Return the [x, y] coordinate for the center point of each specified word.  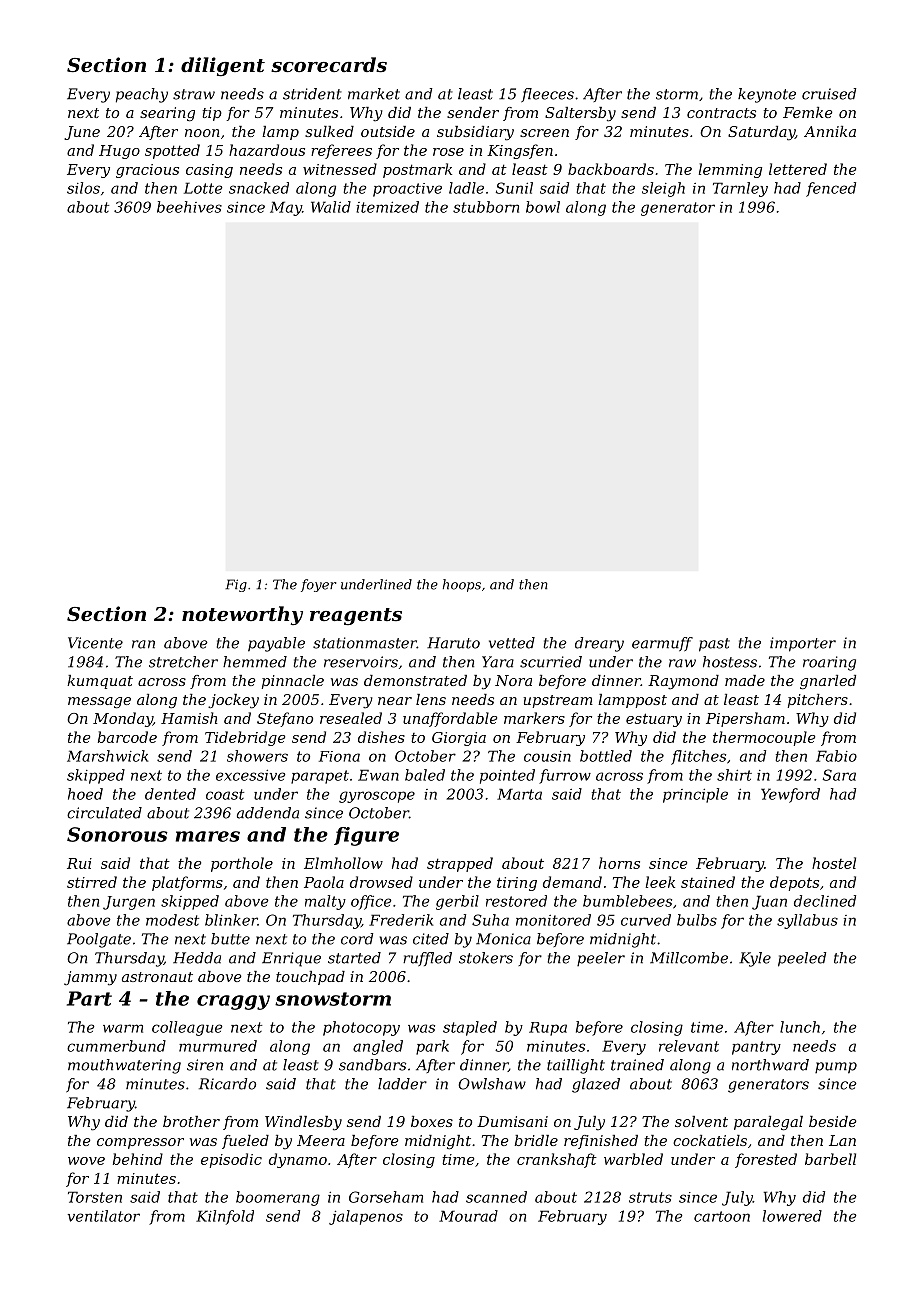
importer [803, 644]
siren [205, 1065]
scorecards [329, 65]
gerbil [457, 902]
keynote [767, 95]
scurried [551, 662]
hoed [85, 794]
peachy [142, 95]
